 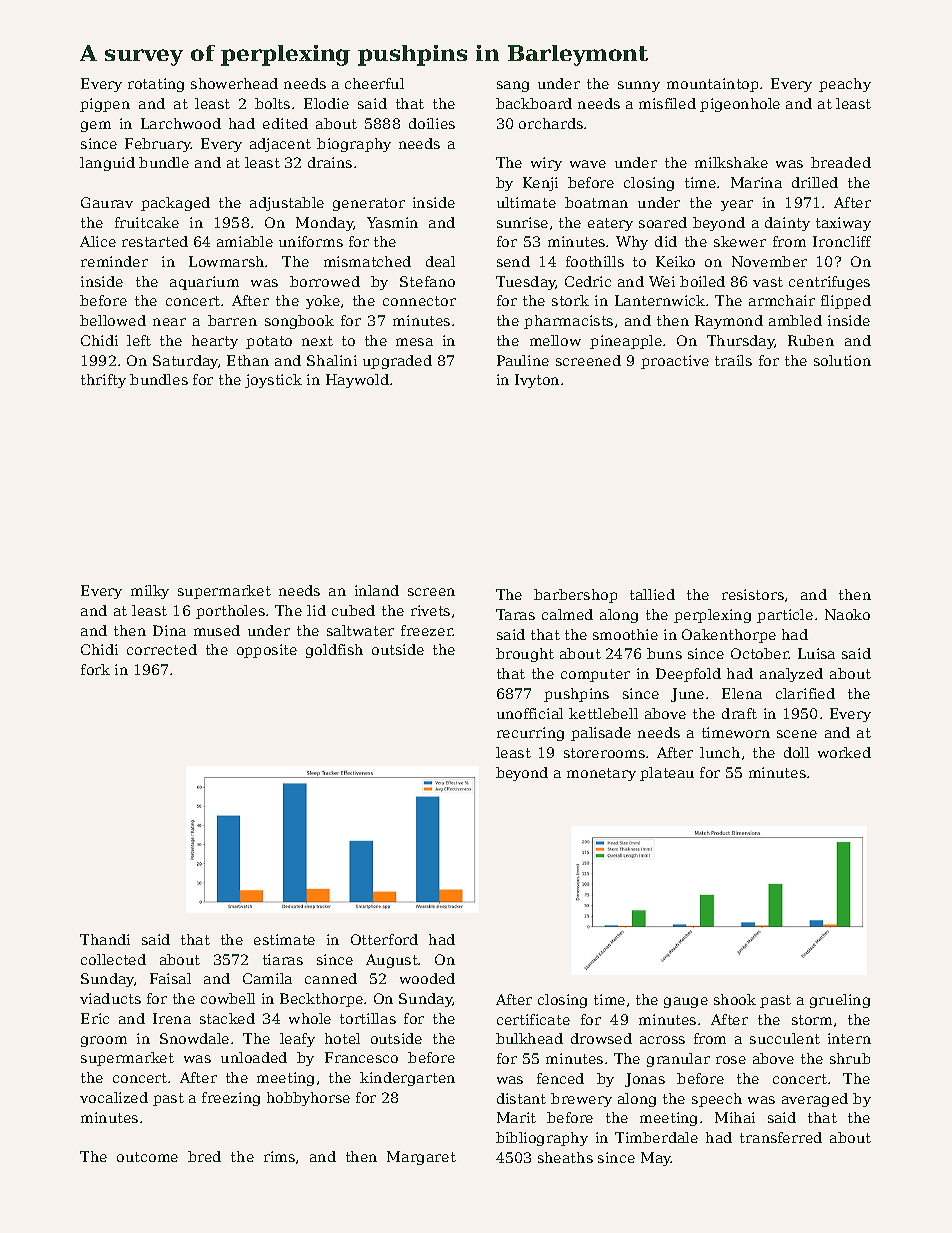 I want to click on outcome, so click(x=147, y=1157).
